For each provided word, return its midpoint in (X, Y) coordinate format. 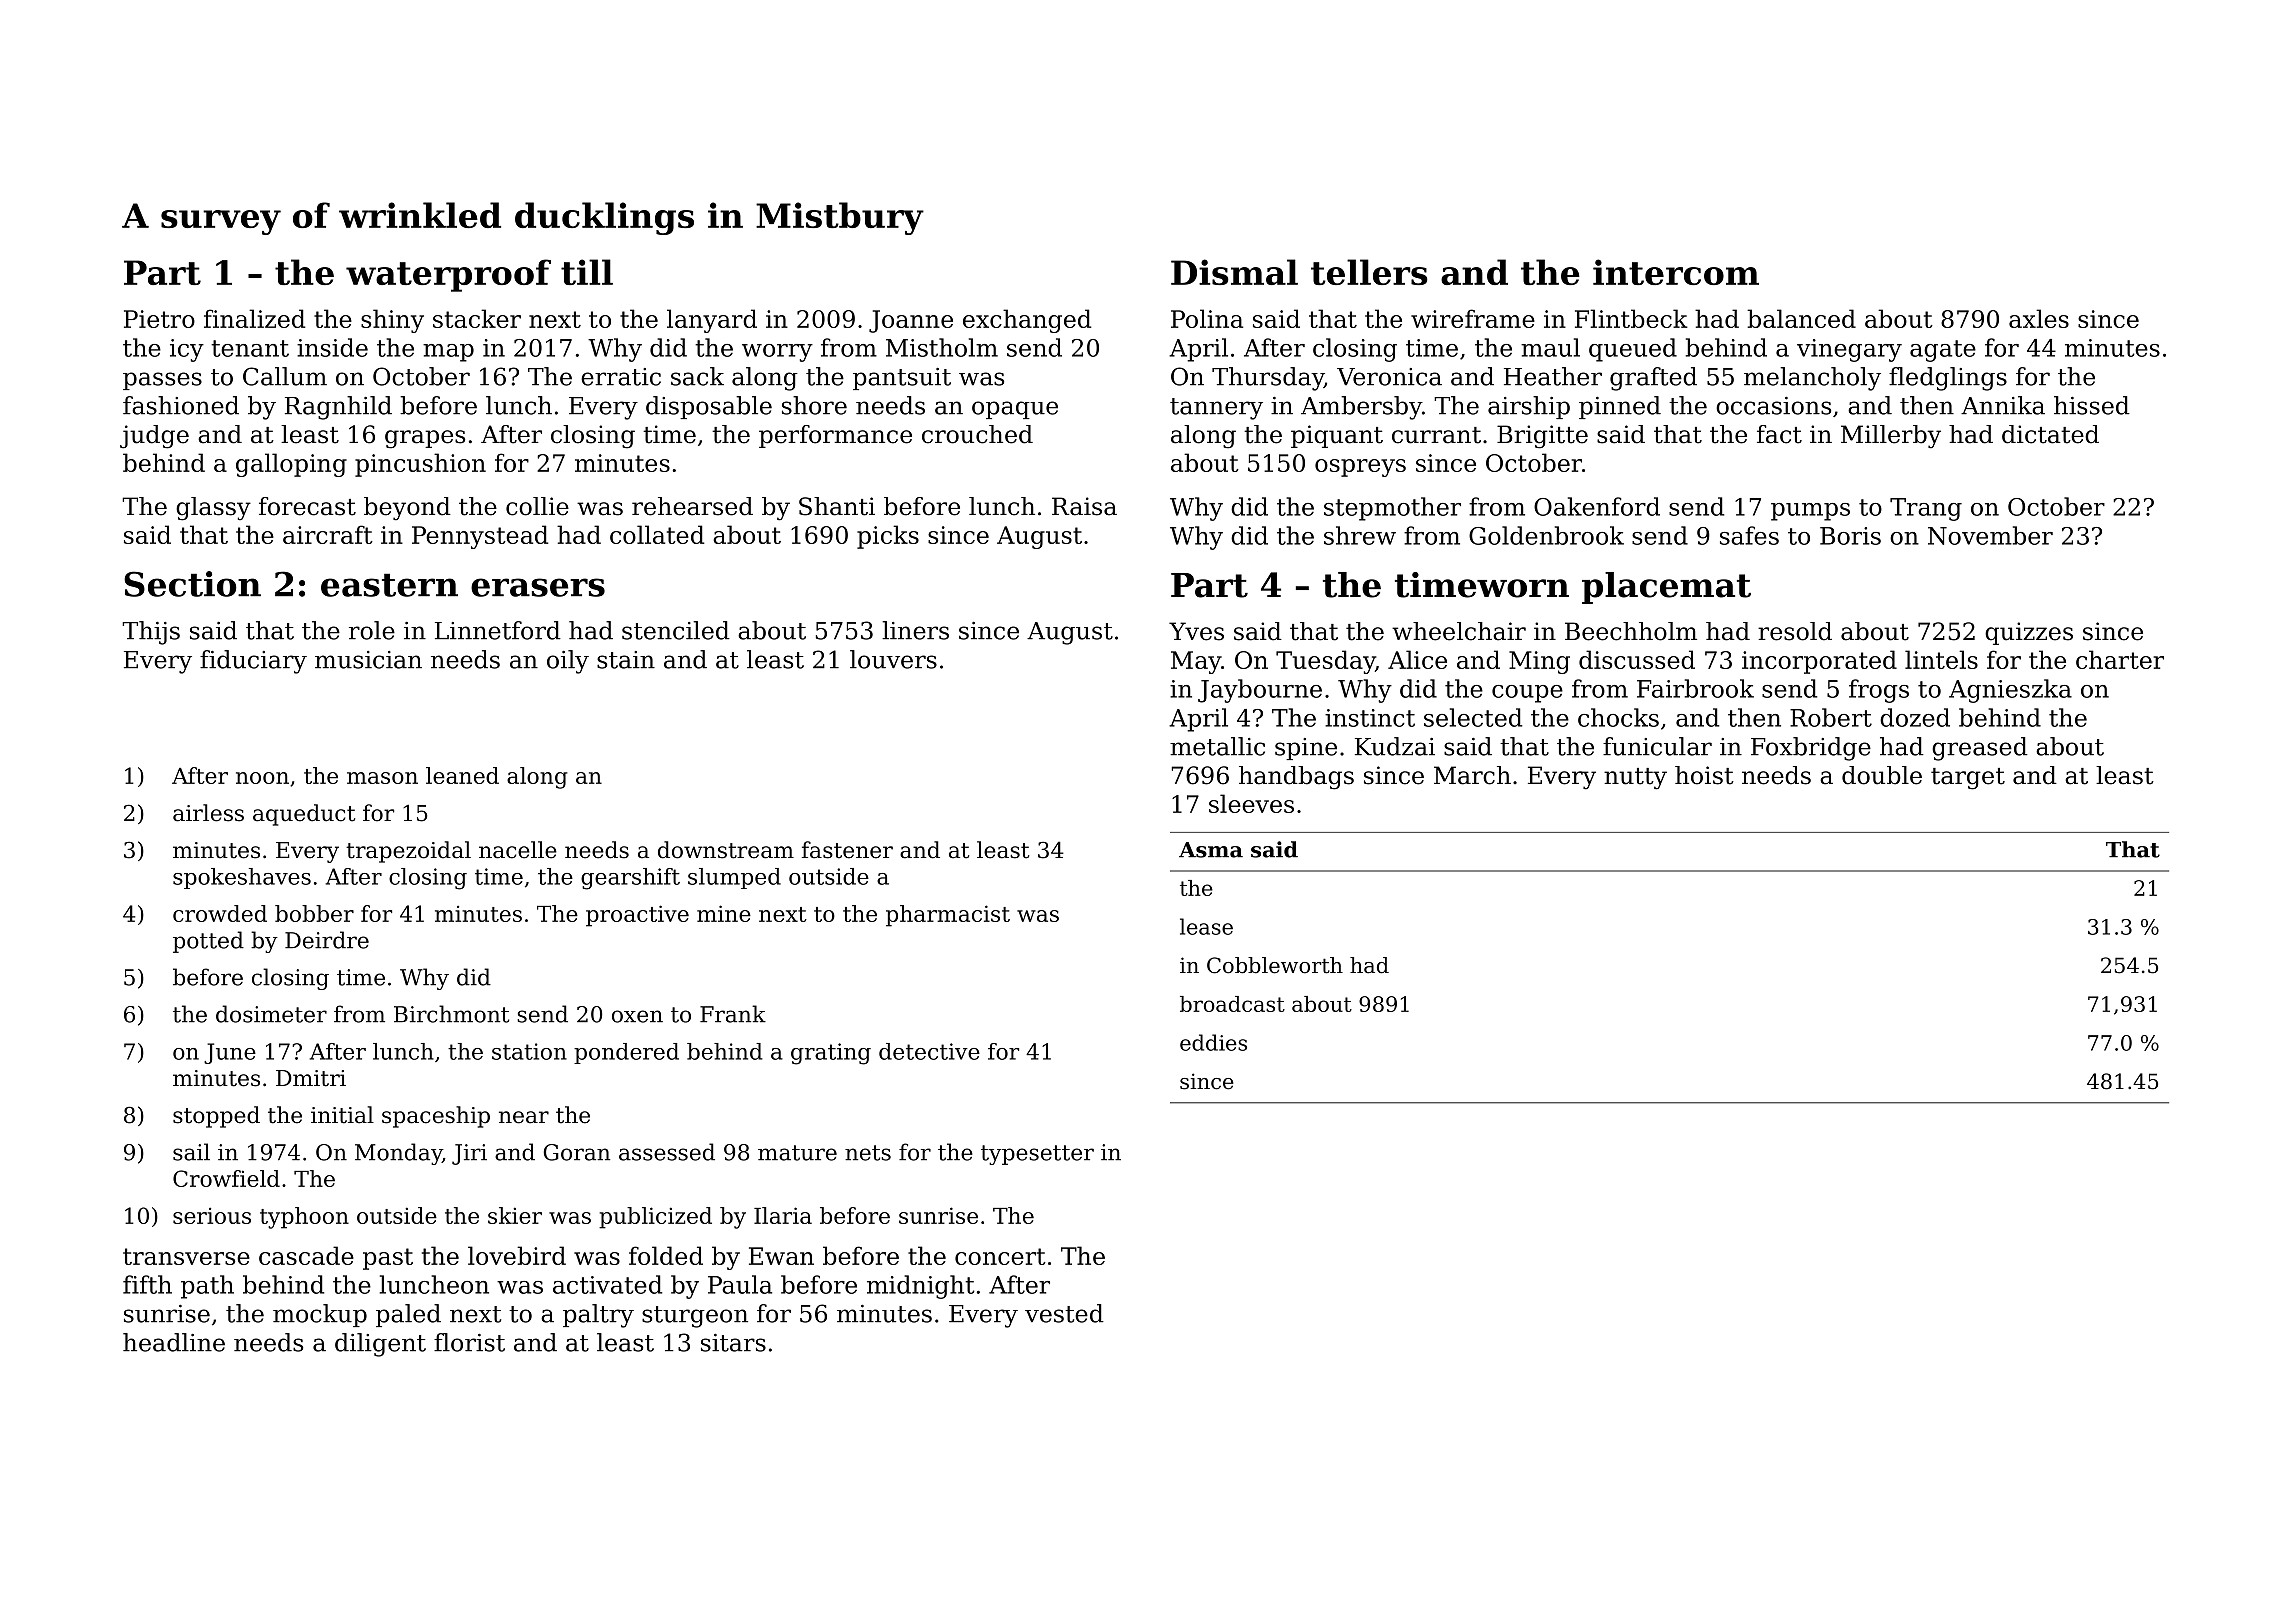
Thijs (151, 633)
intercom (1676, 272)
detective (929, 1051)
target (1968, 779)
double (1882, 775)
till (587, 272)
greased (1980, 749)
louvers (893, 659)
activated (607, 1284)
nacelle (518, 850)
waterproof (448, 275)
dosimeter (271, 1014)
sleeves (1251, 803)
